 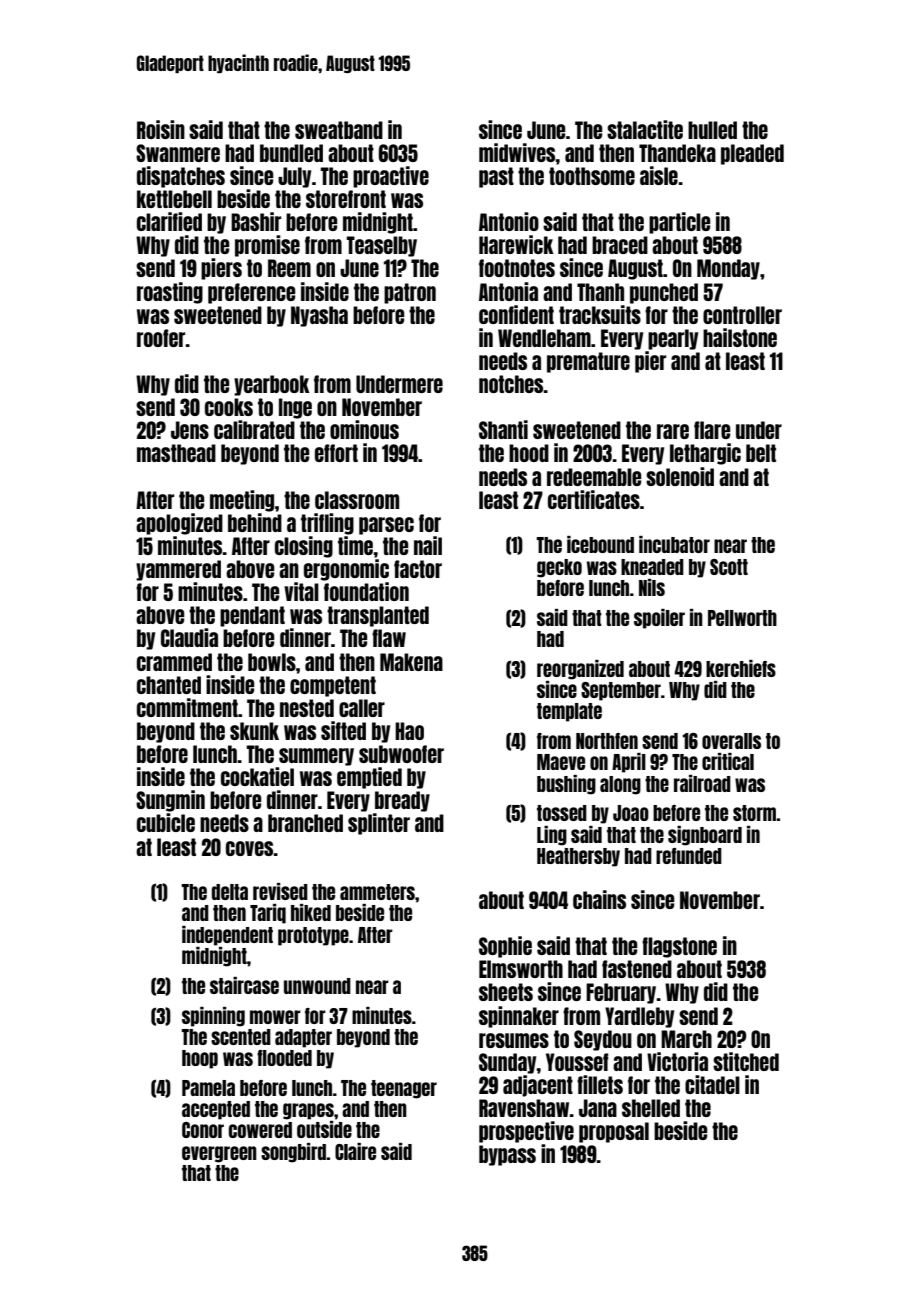 What do you see at coordinates (313, 936) in the screenshot?
I see `prototype` at bounding box center [313, 936].
